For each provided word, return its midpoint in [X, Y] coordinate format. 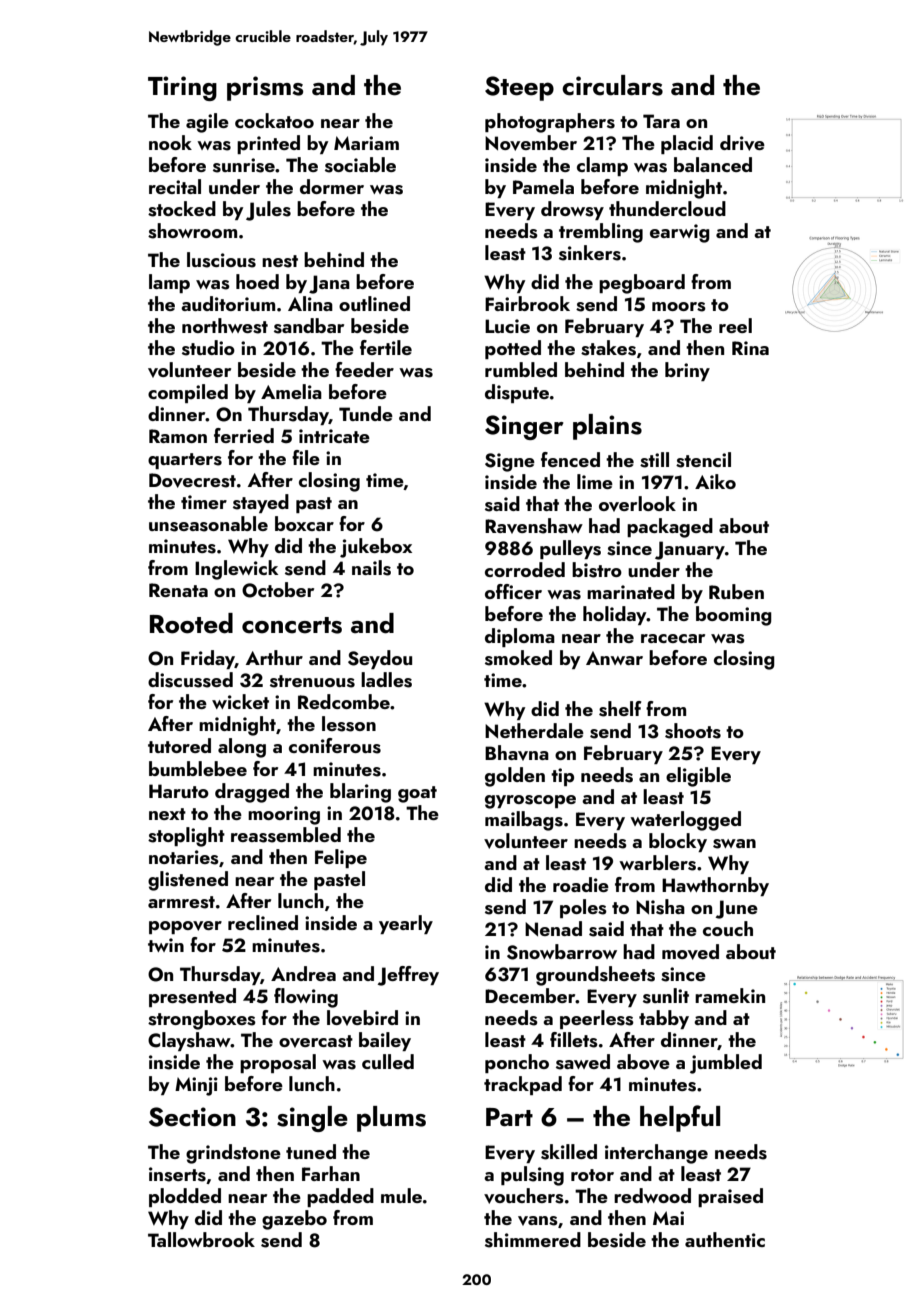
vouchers [524, 1196]
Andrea [303, 973]
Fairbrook [527, 303]
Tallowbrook [201, 1239]
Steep [519, 88]
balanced [713, 164]
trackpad [523, 1085]
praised [730, 1197]
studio [208, 348]
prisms [265, 88]
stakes [608, 348]
